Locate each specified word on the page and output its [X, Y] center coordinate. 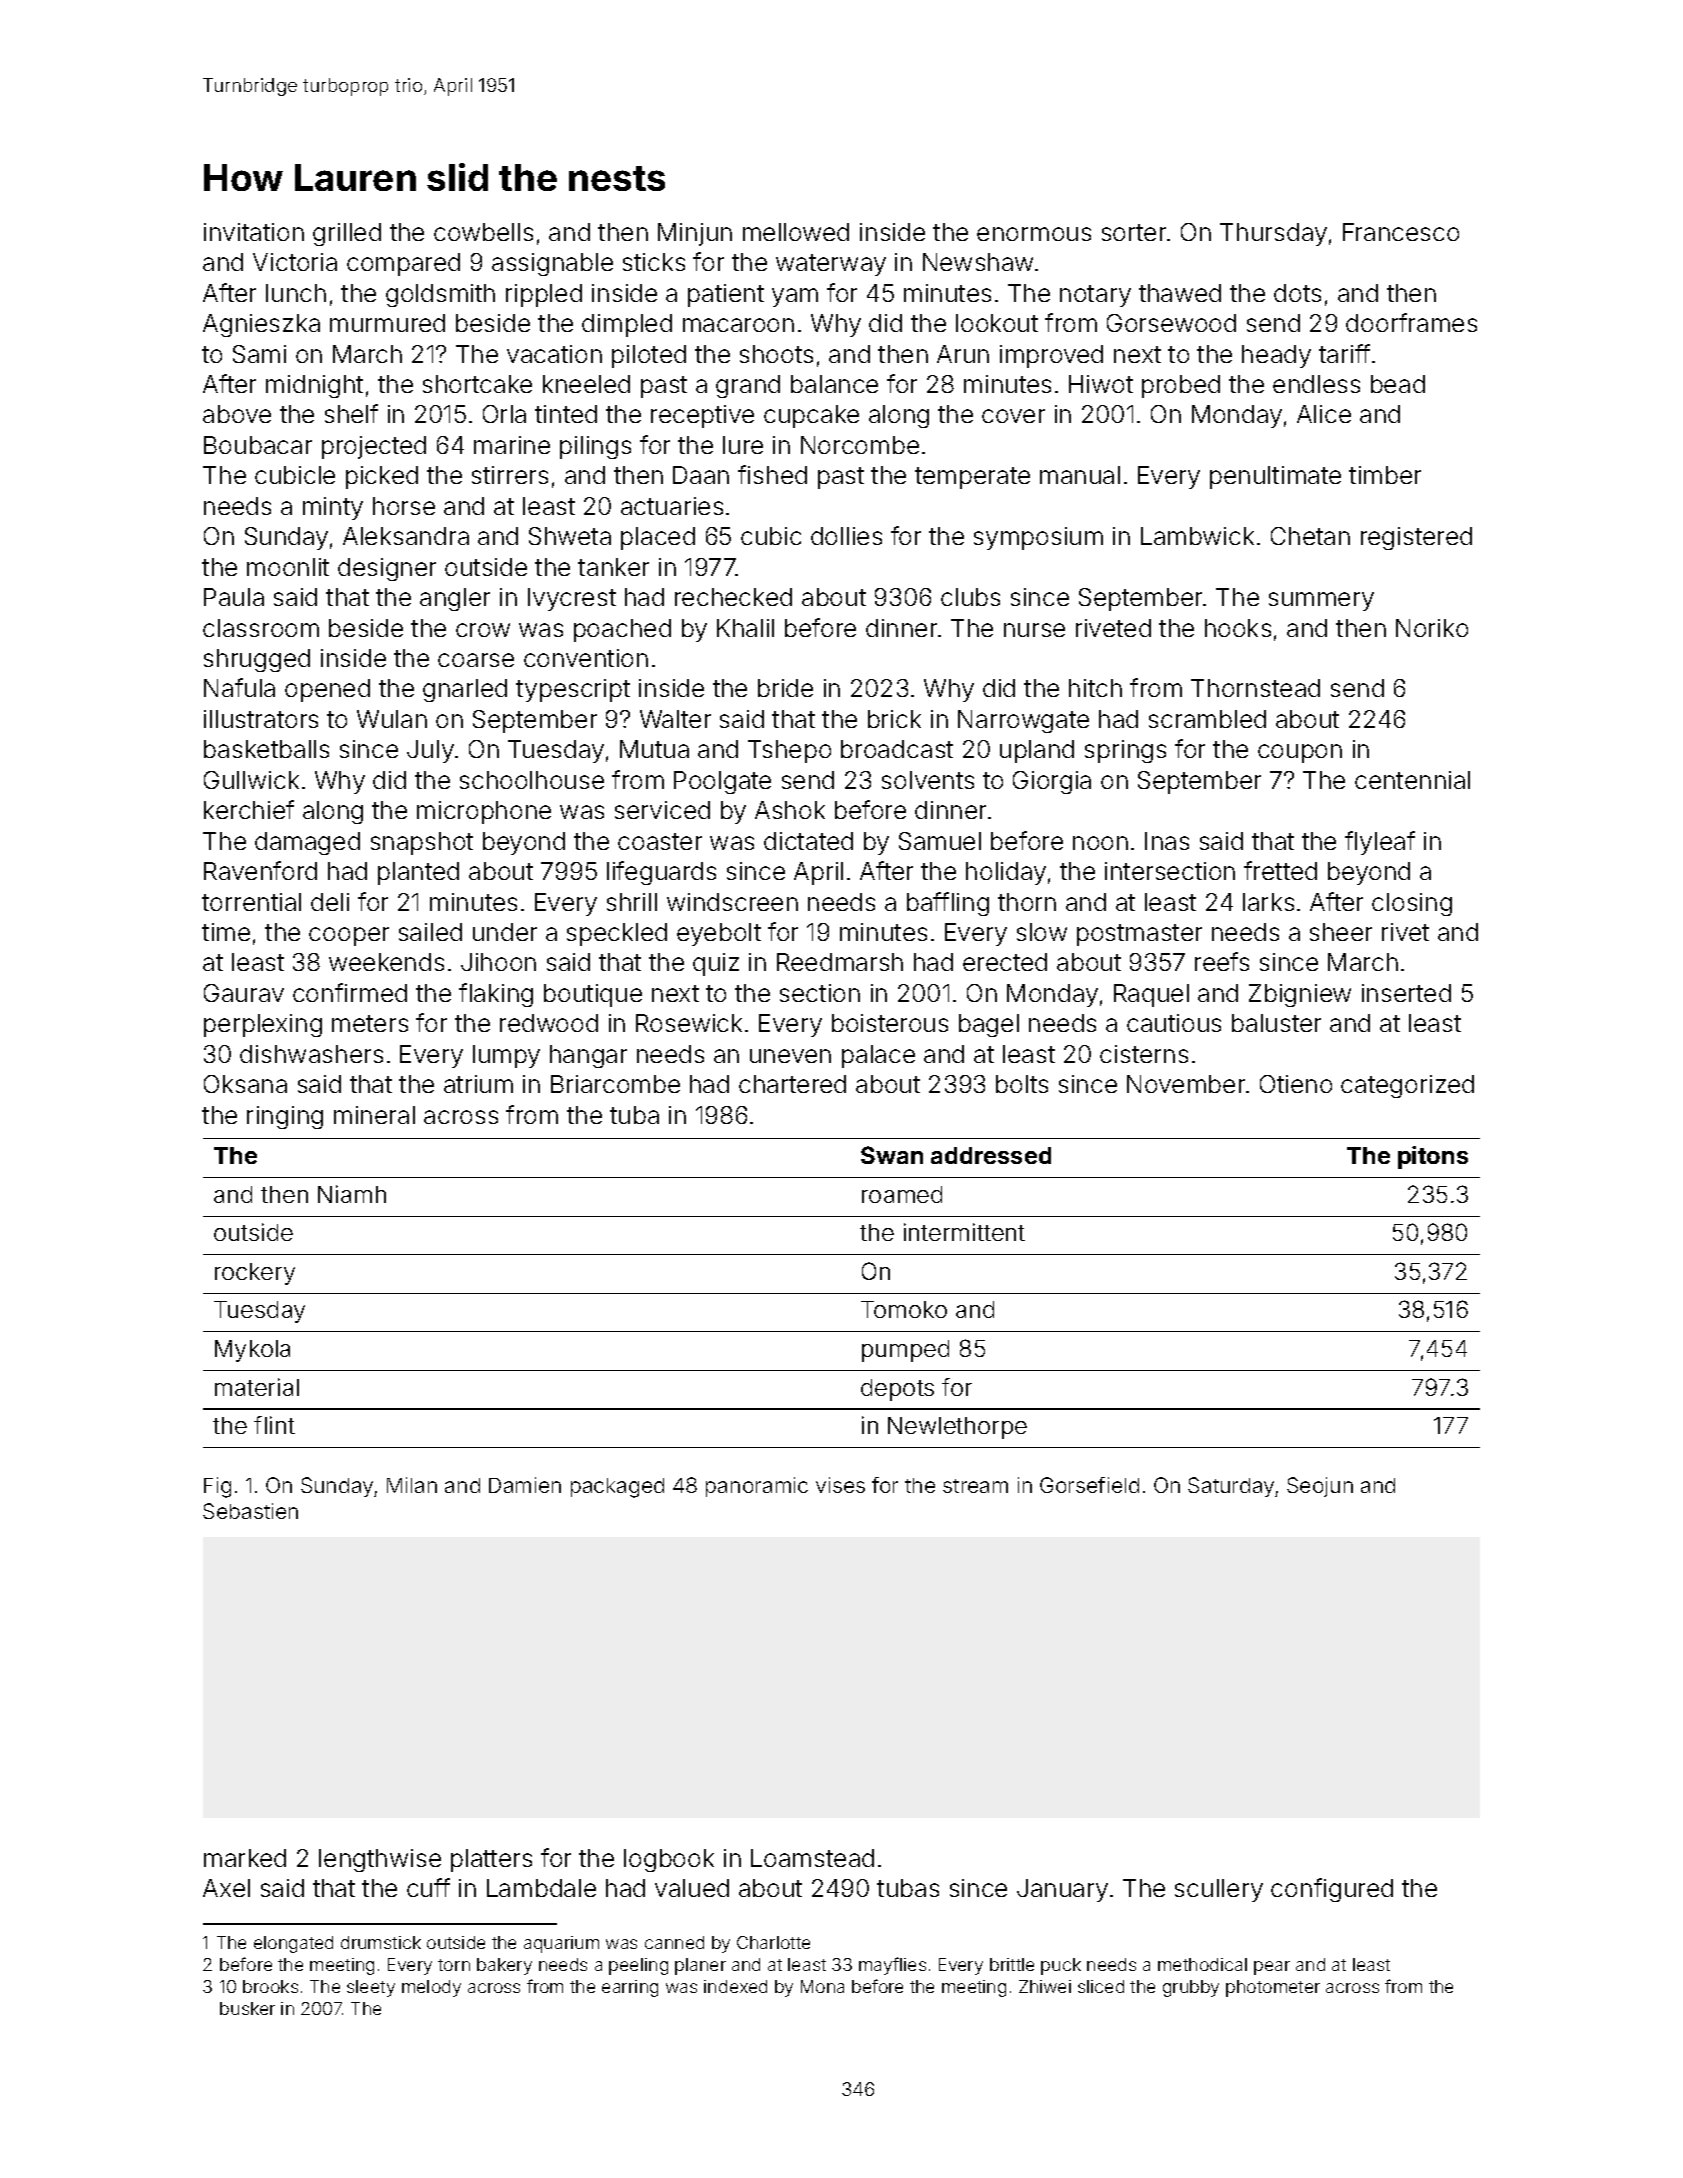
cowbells [483, 232]
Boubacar [258, 445]
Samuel [940, 841]
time [226, 932]
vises [840, 1485]
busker [247, 2008]
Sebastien [250, 1511]
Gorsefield [1089, 1485]
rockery [255, 1274]
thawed [1180, 293]
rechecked [733, 597]
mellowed [796, 232]
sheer [1341, 932]
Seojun [1320, 1487]
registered [1416, 538]
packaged [617, 1488]
